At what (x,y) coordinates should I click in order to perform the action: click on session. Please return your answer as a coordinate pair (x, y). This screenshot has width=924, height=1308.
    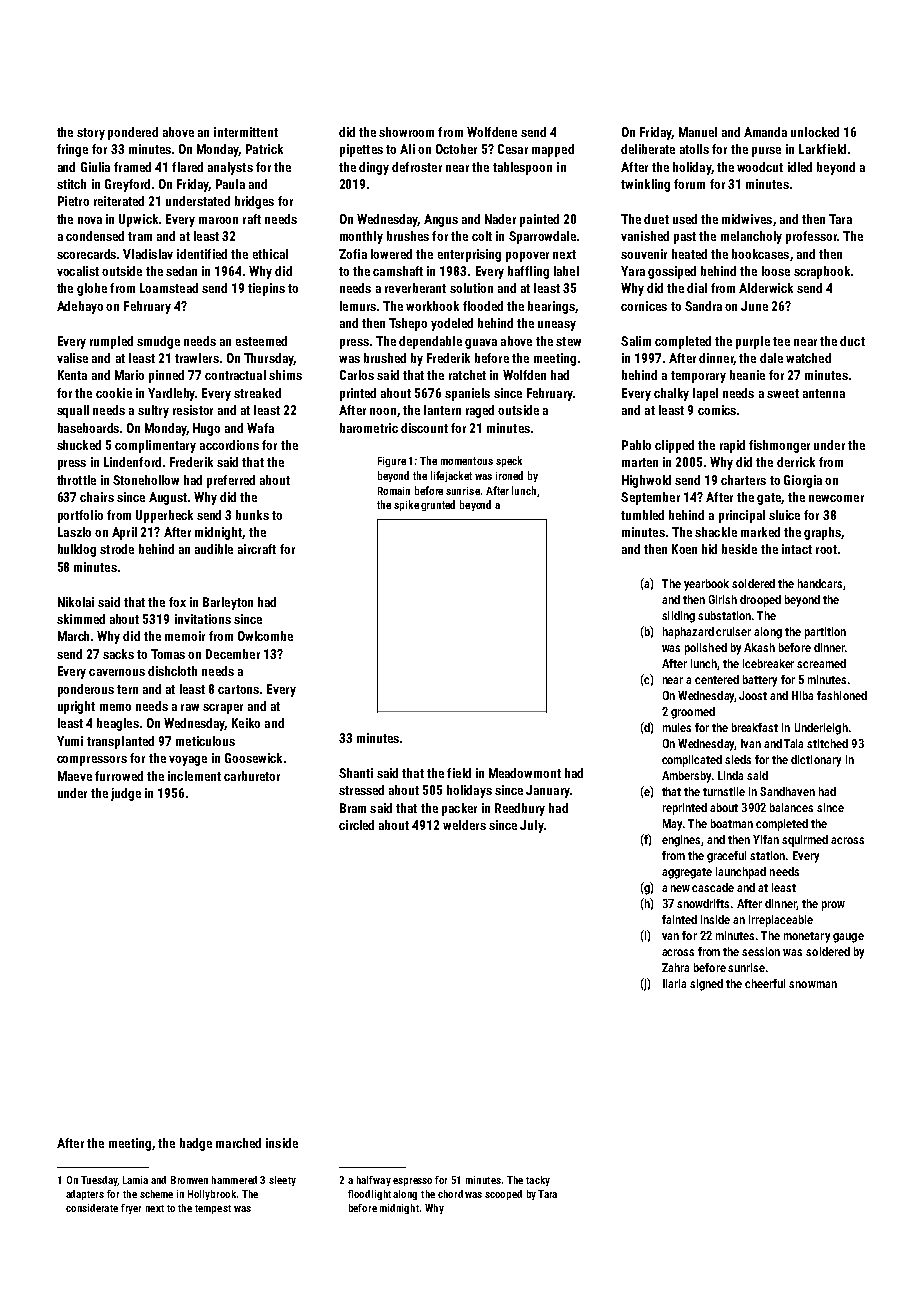
    Looking at the image, I should click on (761, 951).
